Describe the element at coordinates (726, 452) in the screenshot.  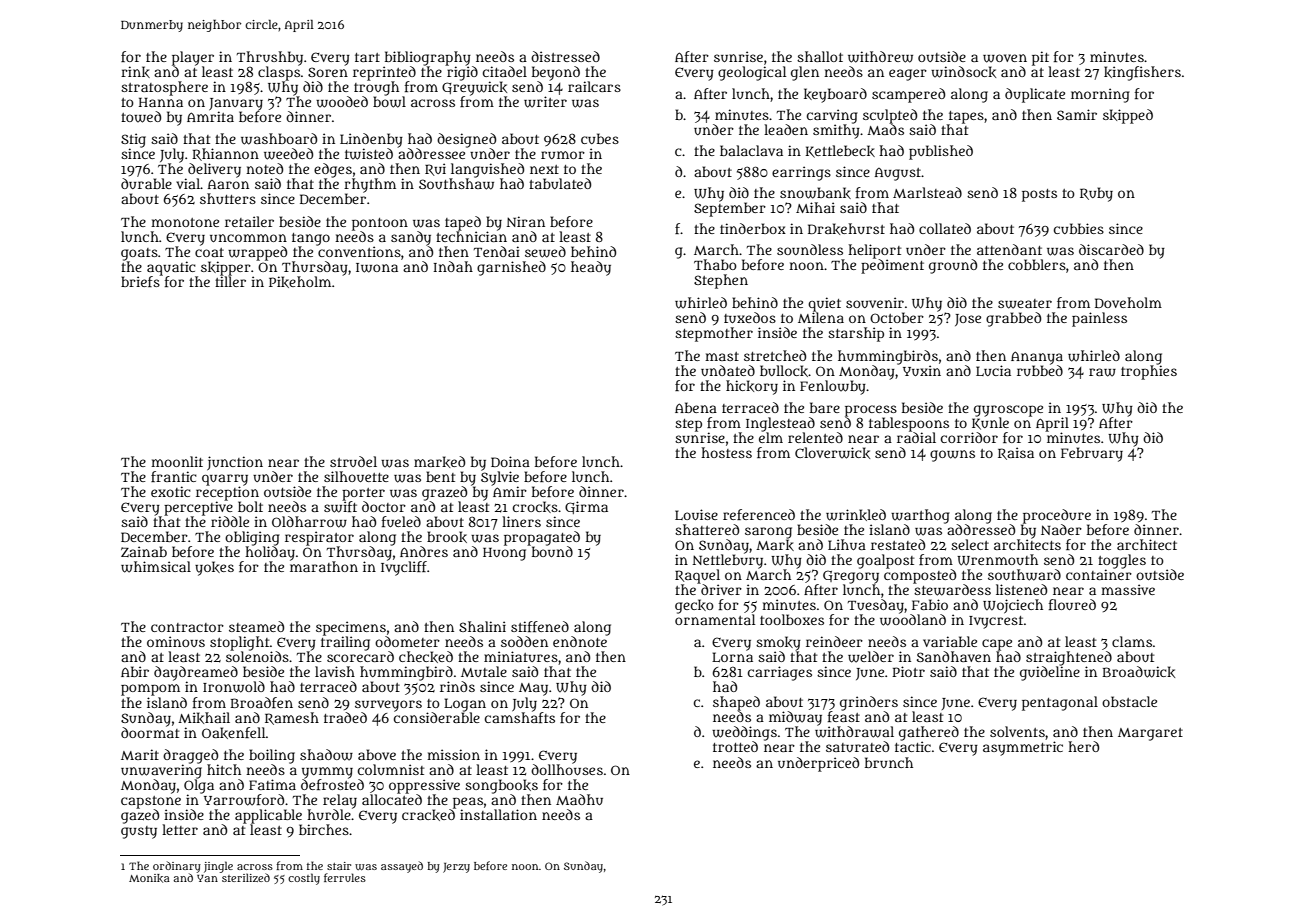
I see `hostess` at that location.
